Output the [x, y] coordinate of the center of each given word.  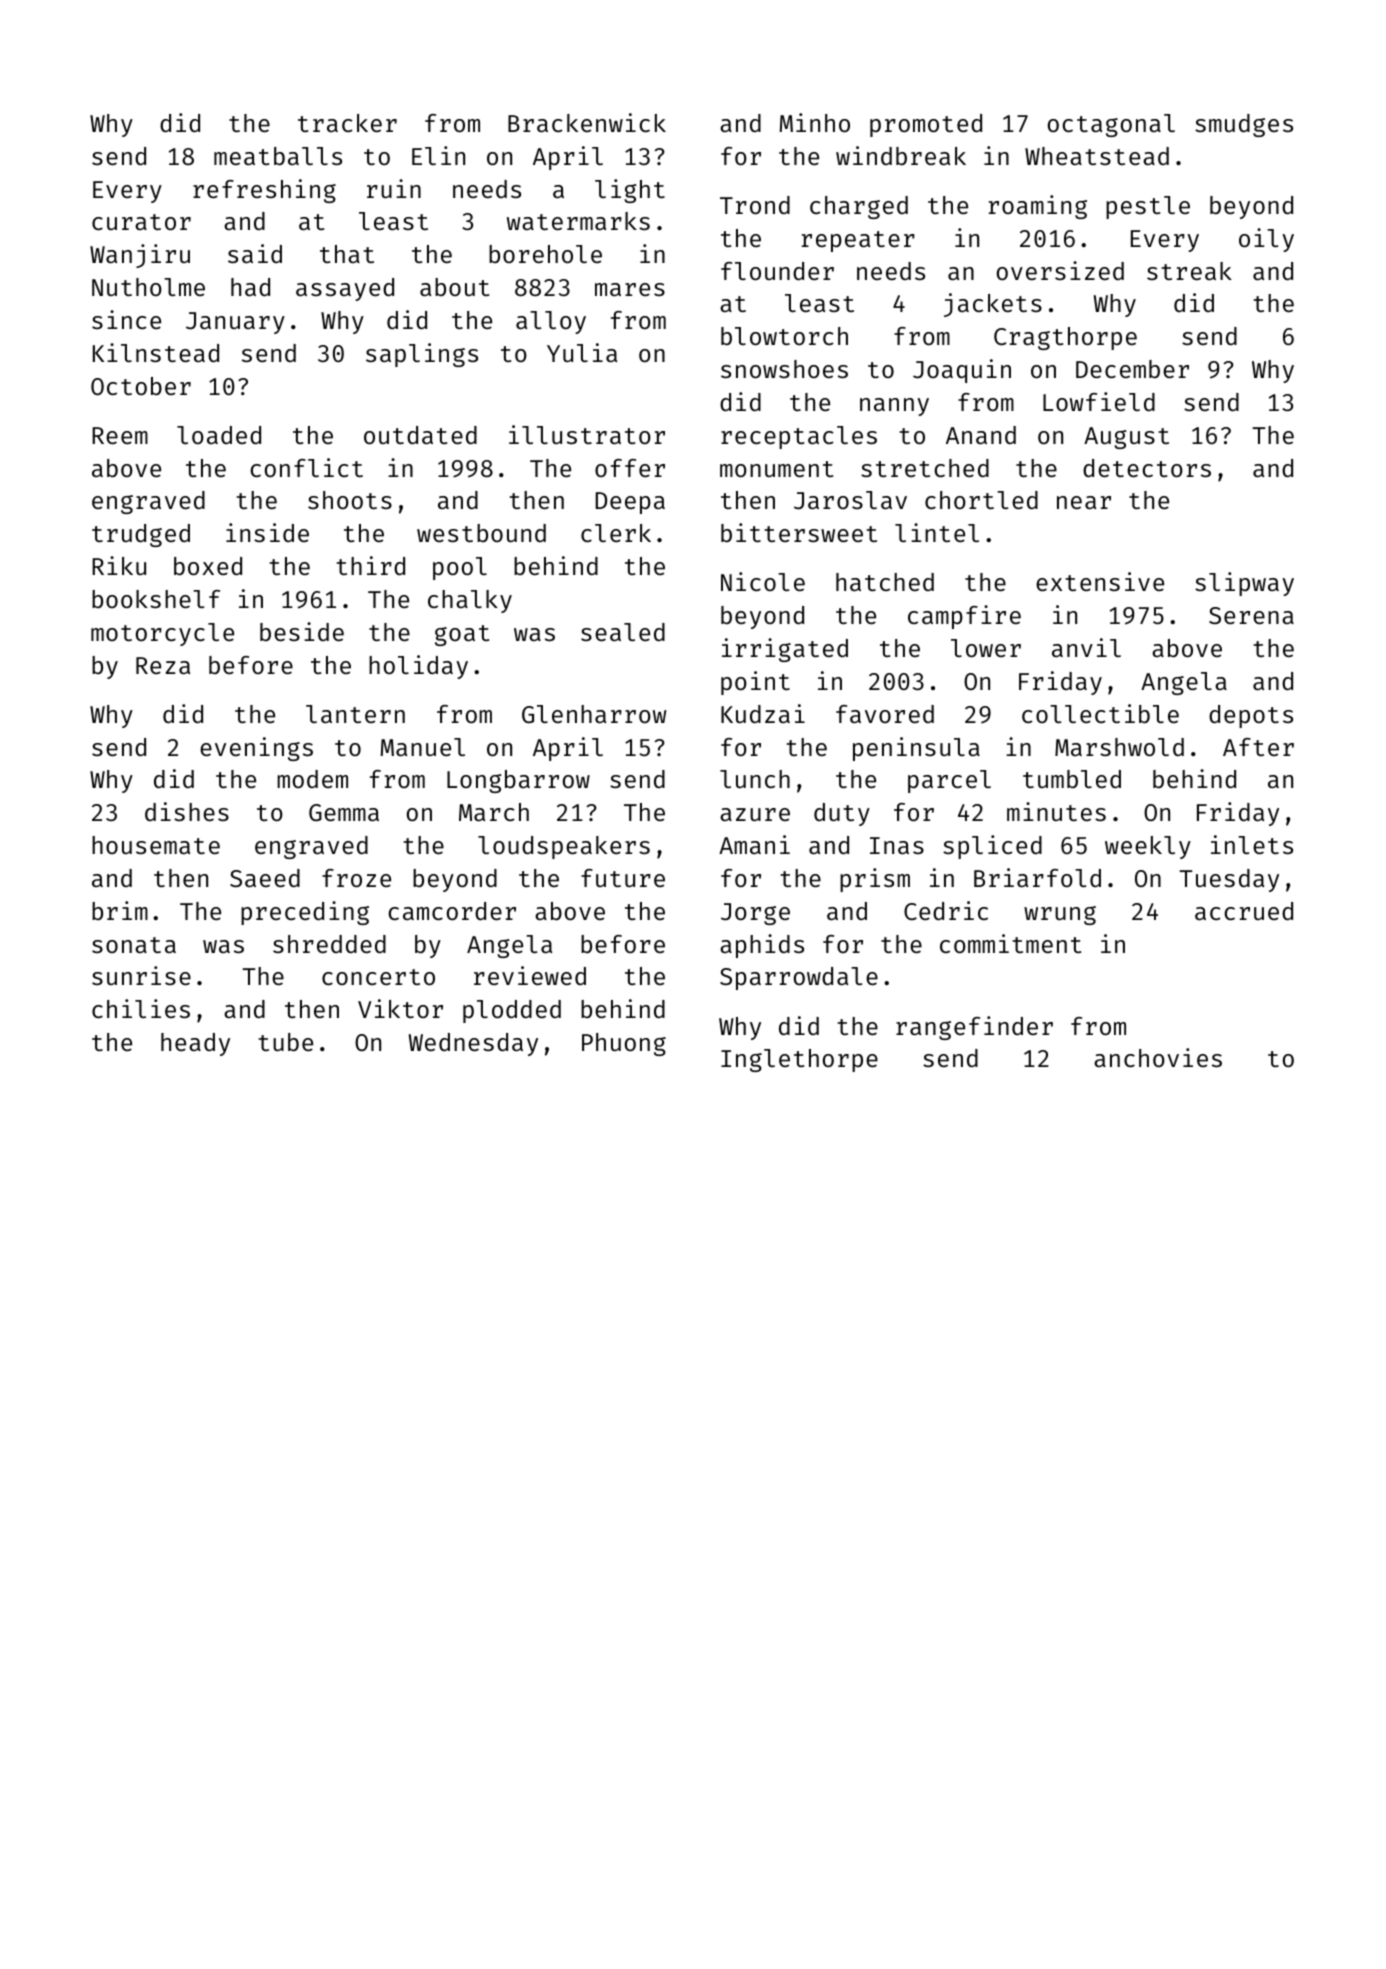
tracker [347, 123]
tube [285, 1042]
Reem [120, 435]
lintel [937, 532]
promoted [926, 125]
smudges [1244, 125]
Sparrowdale [799, 978]
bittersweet [799, 532]
